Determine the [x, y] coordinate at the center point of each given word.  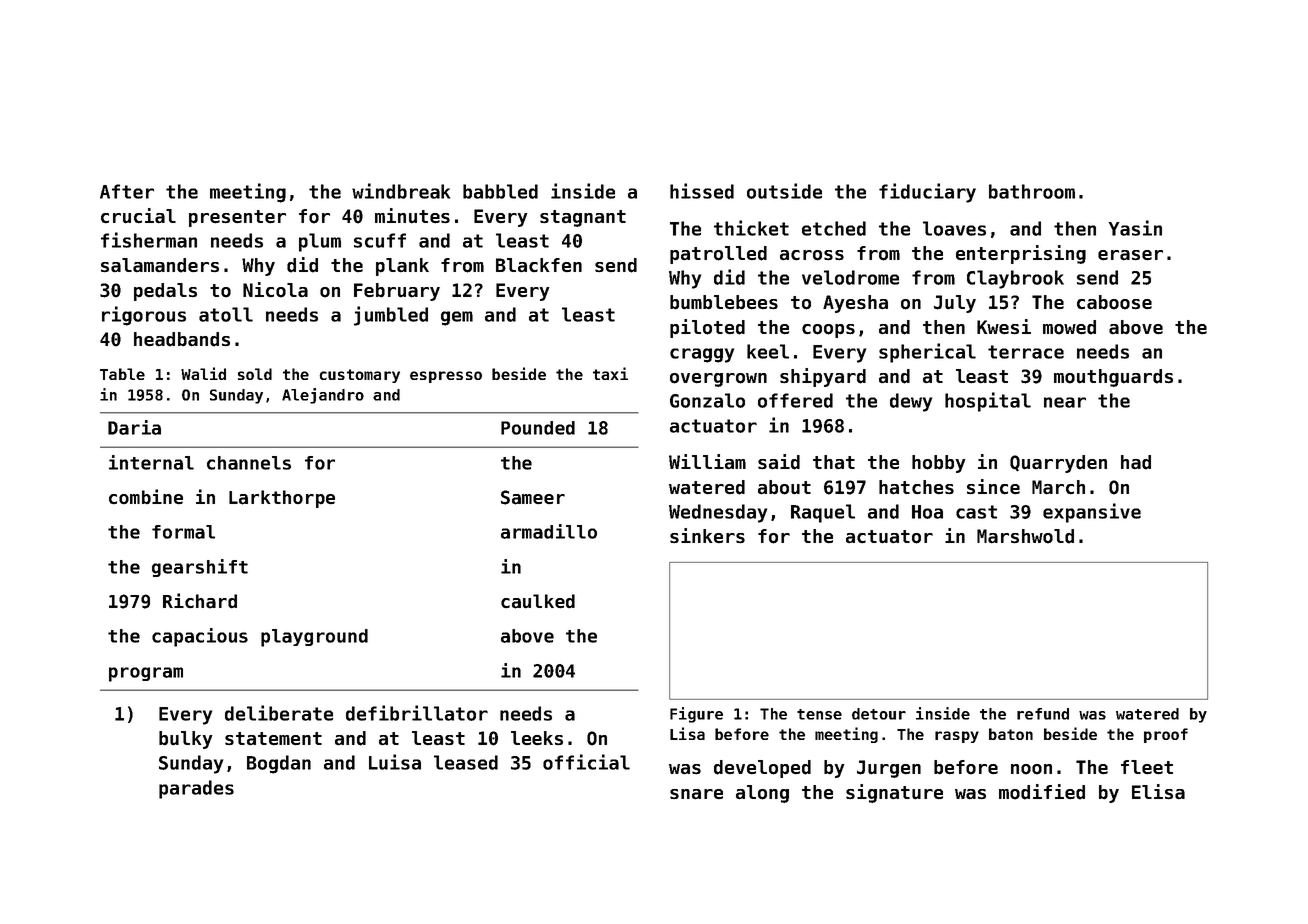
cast [976, 512]
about [784, 487]
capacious [200, 637]
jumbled [391, 316]
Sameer [533, 497]
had [1136, 462]
